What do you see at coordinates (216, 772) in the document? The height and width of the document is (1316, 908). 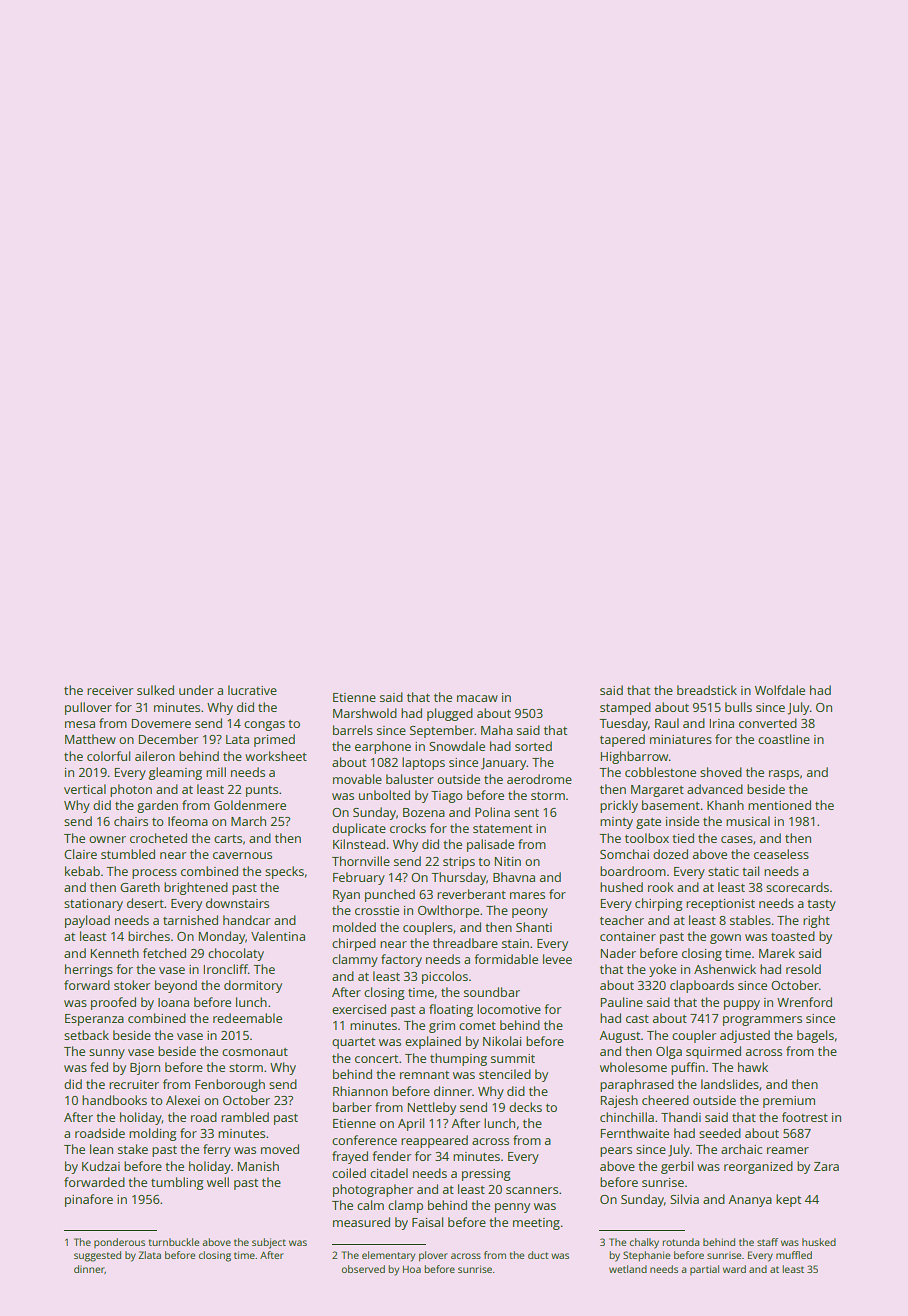 I see `mill` at bounding box center [216, 772].
